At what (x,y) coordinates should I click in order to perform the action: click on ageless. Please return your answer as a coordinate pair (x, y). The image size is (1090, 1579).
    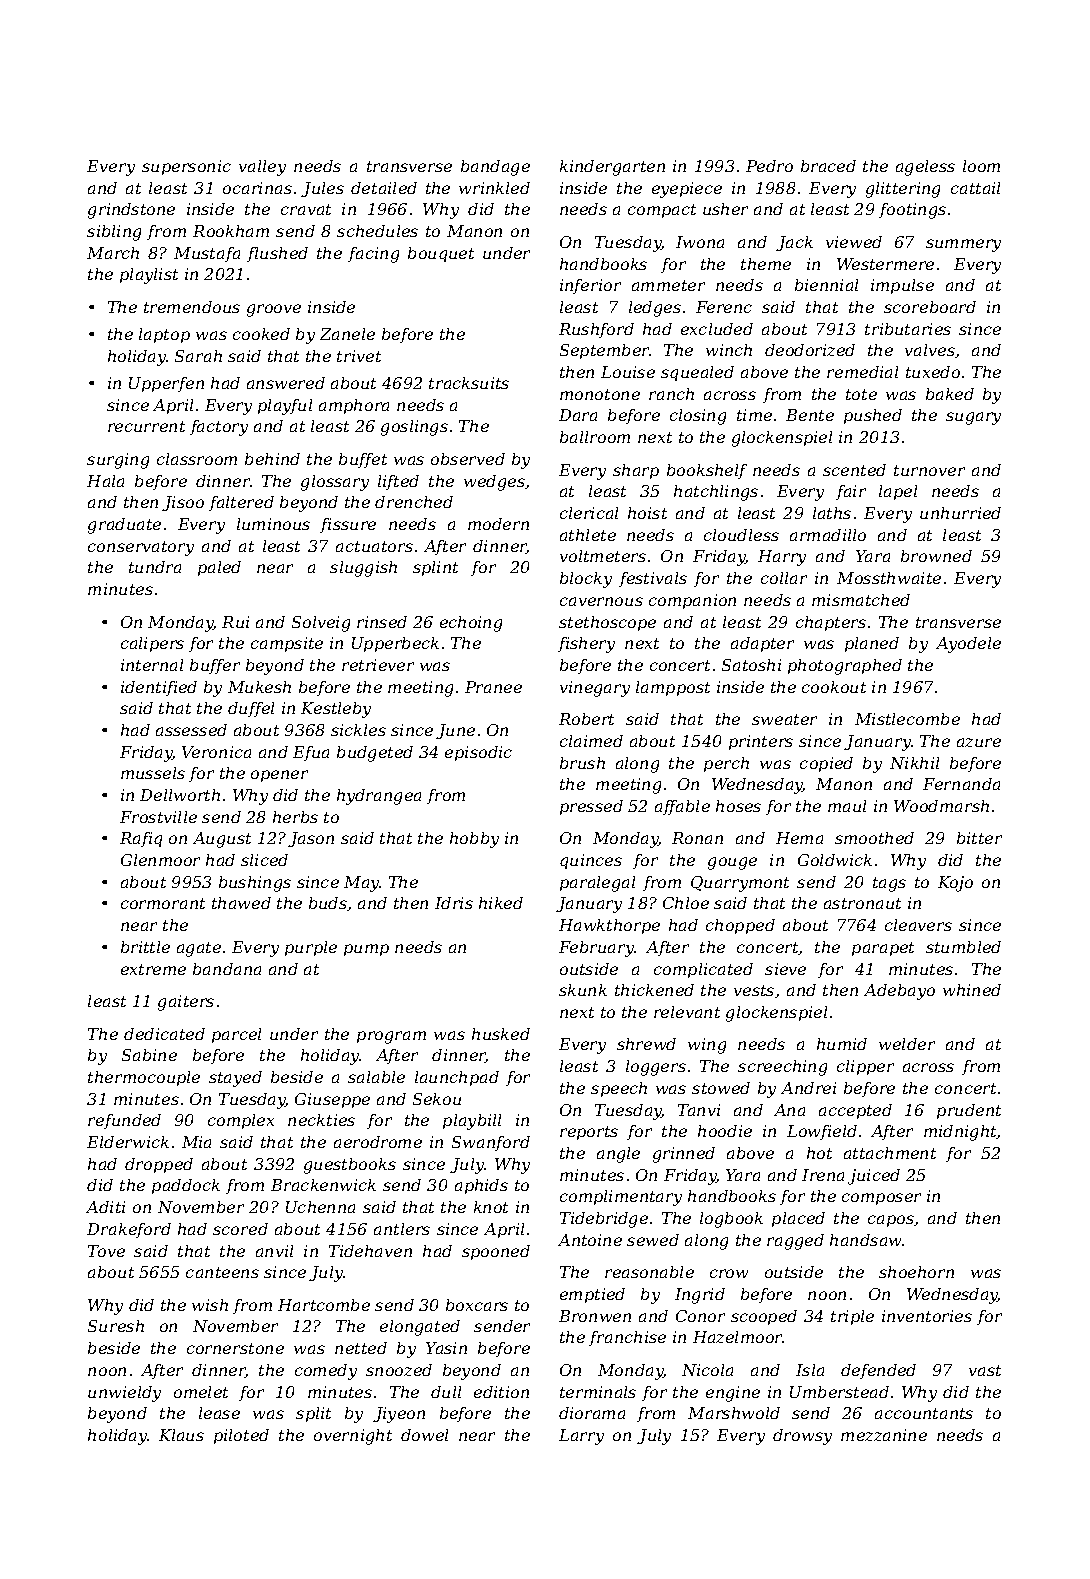
    Looking at the image, I should click on (925, 168).
